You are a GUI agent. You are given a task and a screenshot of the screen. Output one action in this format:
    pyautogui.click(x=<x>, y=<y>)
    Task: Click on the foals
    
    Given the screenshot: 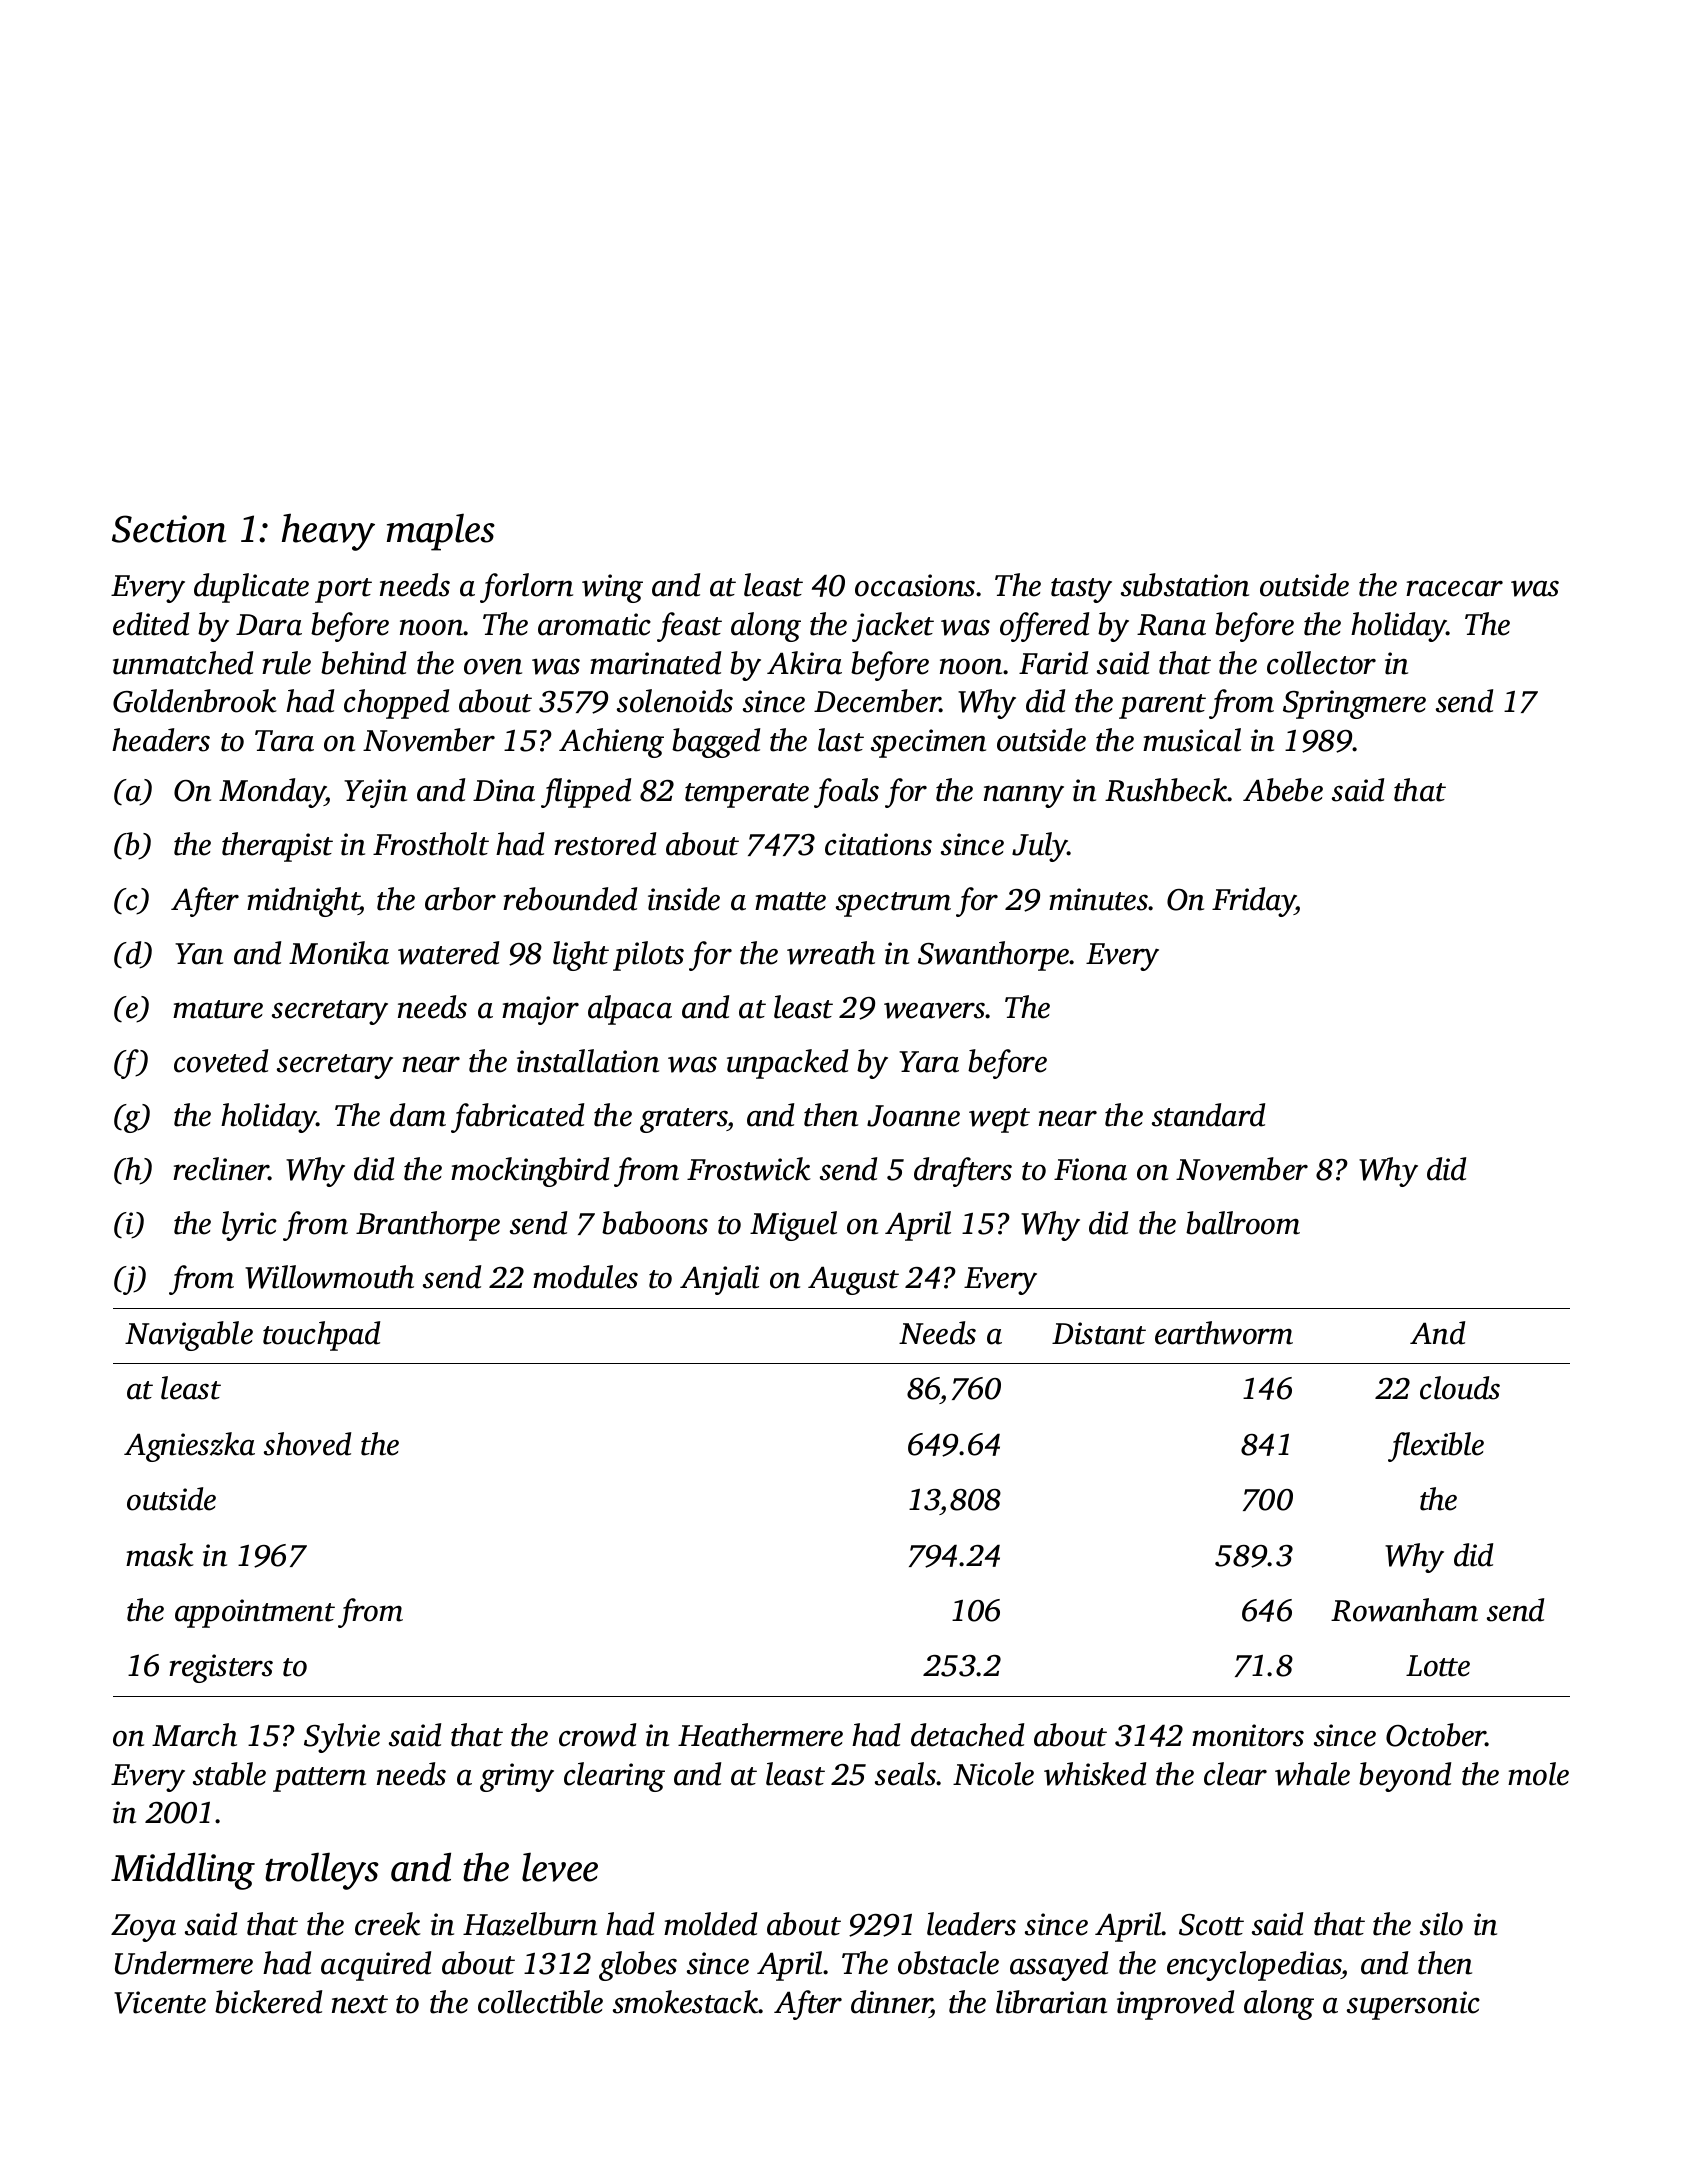 What is the action you would take?
    pyautogui.click(x=846, y=793)
